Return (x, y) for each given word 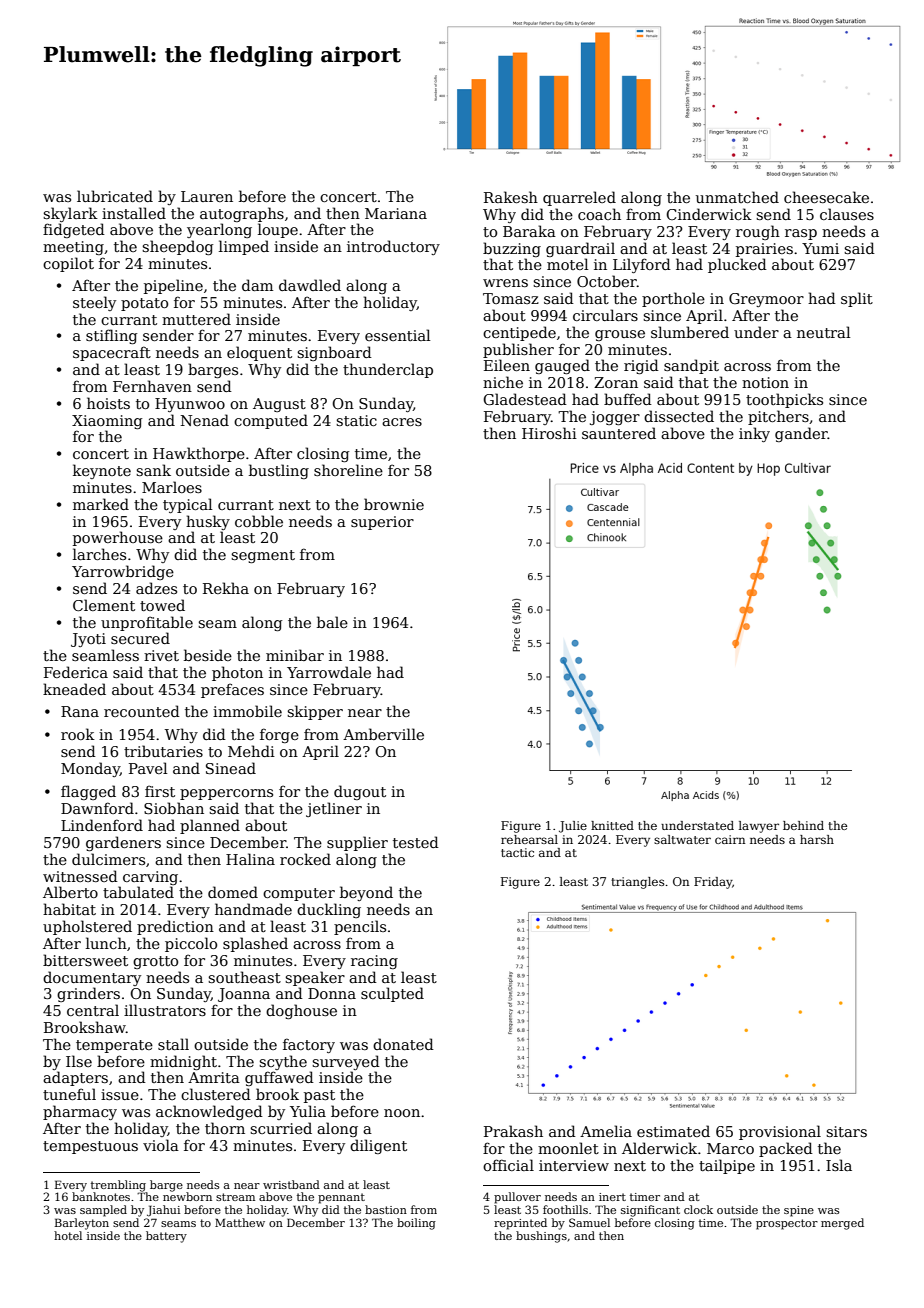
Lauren (207, 196)
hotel (68, 1235)
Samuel (589, 1222)
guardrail (580, 249)
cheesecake (826, 197)
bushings (541, 1237)
